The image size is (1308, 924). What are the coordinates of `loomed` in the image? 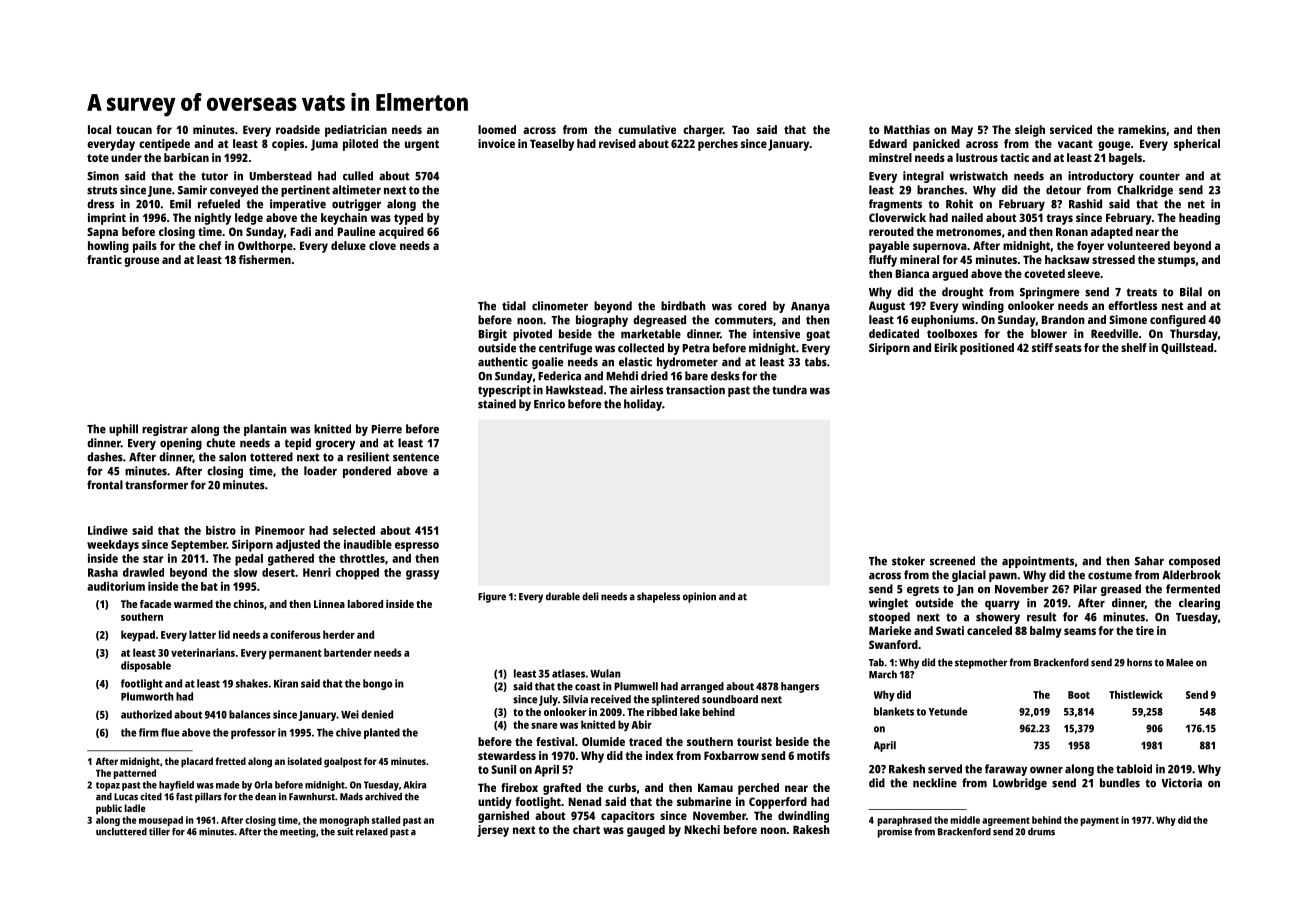 It's located at (497, 129).
